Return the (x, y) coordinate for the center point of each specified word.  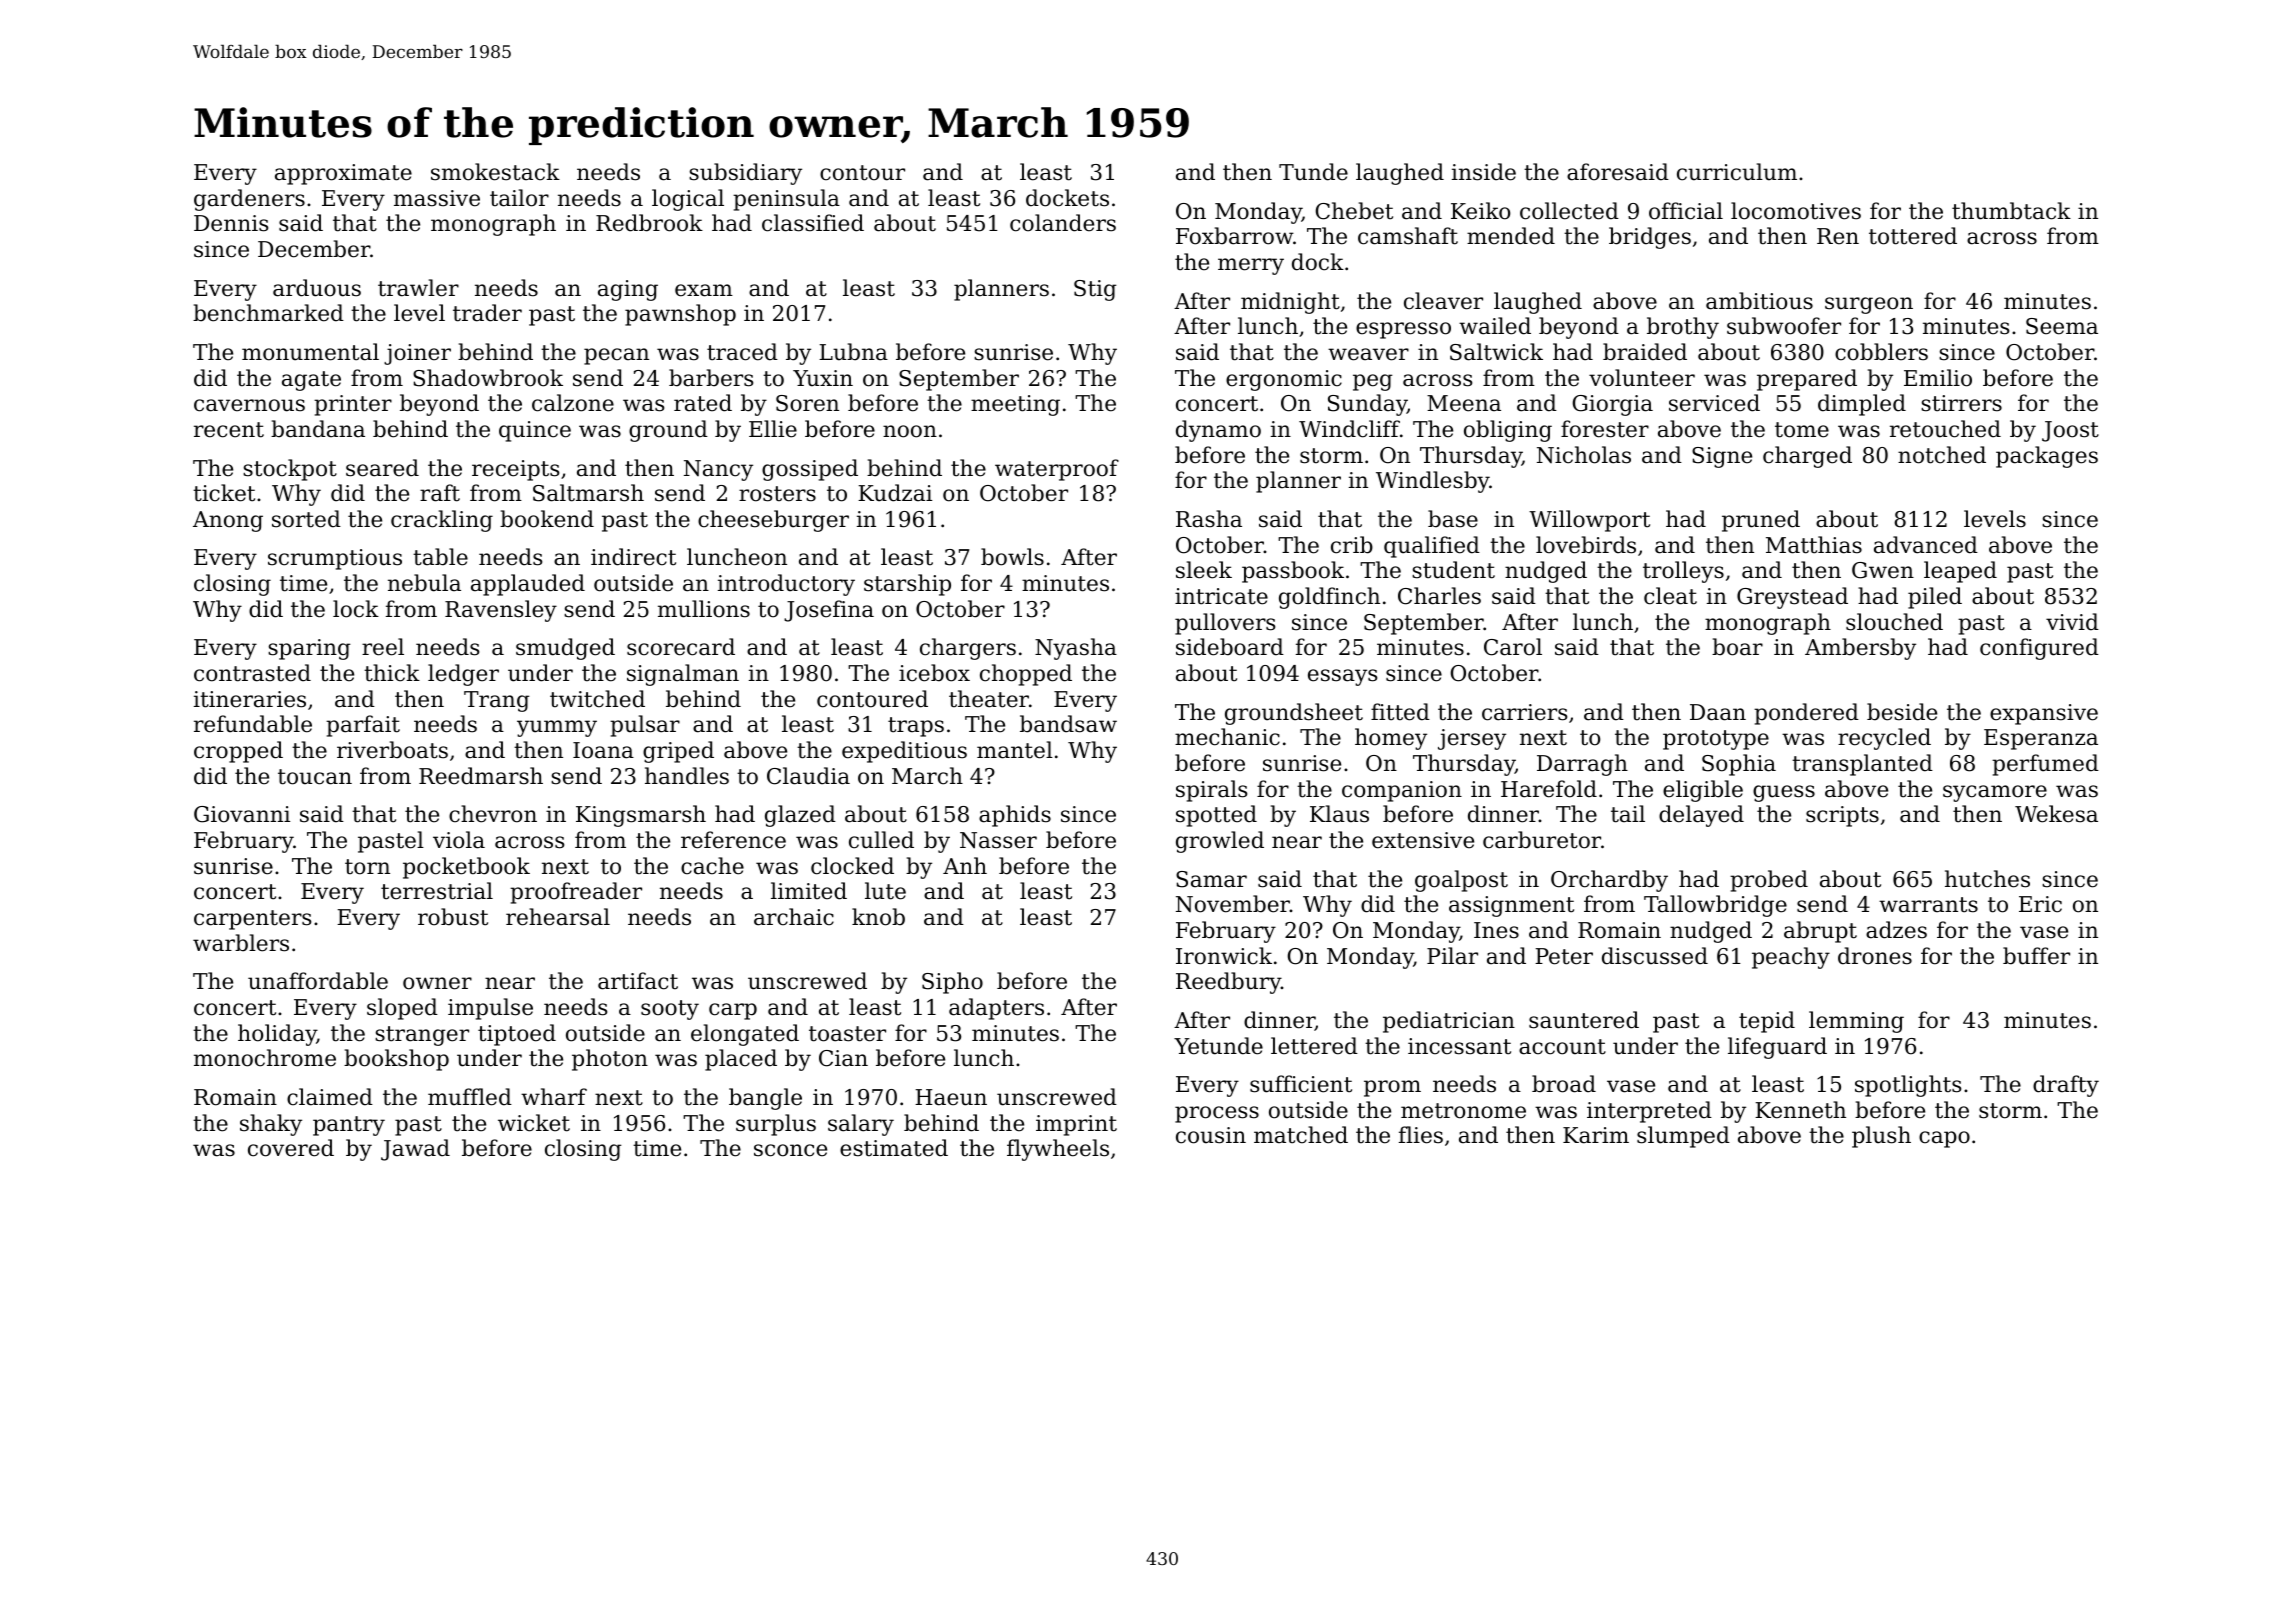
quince (535, 431)
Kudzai (895, 493)
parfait (363, 726)
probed (1769, 881)
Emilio (1938, 378)
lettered (1314, 1046)
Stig (1095, 290)
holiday (277, 1035)
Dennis (231, 223)
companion (1402, 791)
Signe (1722, 457)
